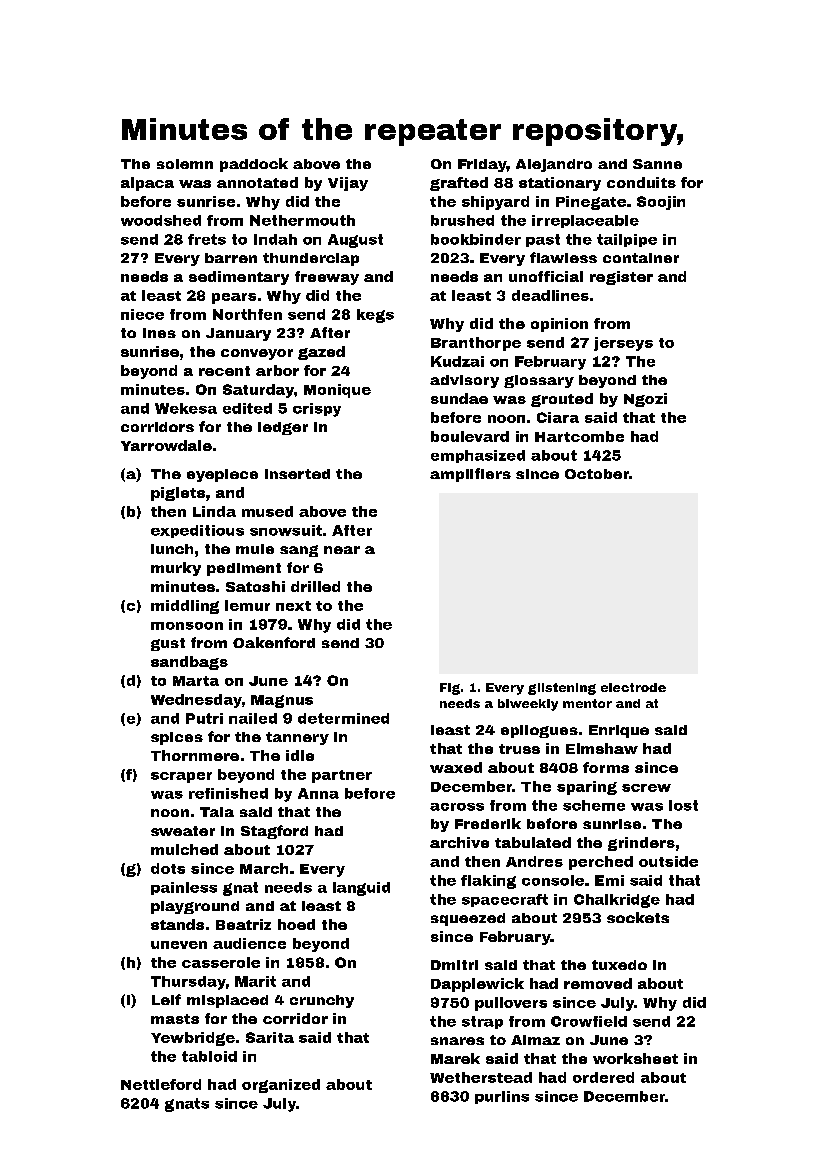  I want to click on jerseys, so click(623, 344).
